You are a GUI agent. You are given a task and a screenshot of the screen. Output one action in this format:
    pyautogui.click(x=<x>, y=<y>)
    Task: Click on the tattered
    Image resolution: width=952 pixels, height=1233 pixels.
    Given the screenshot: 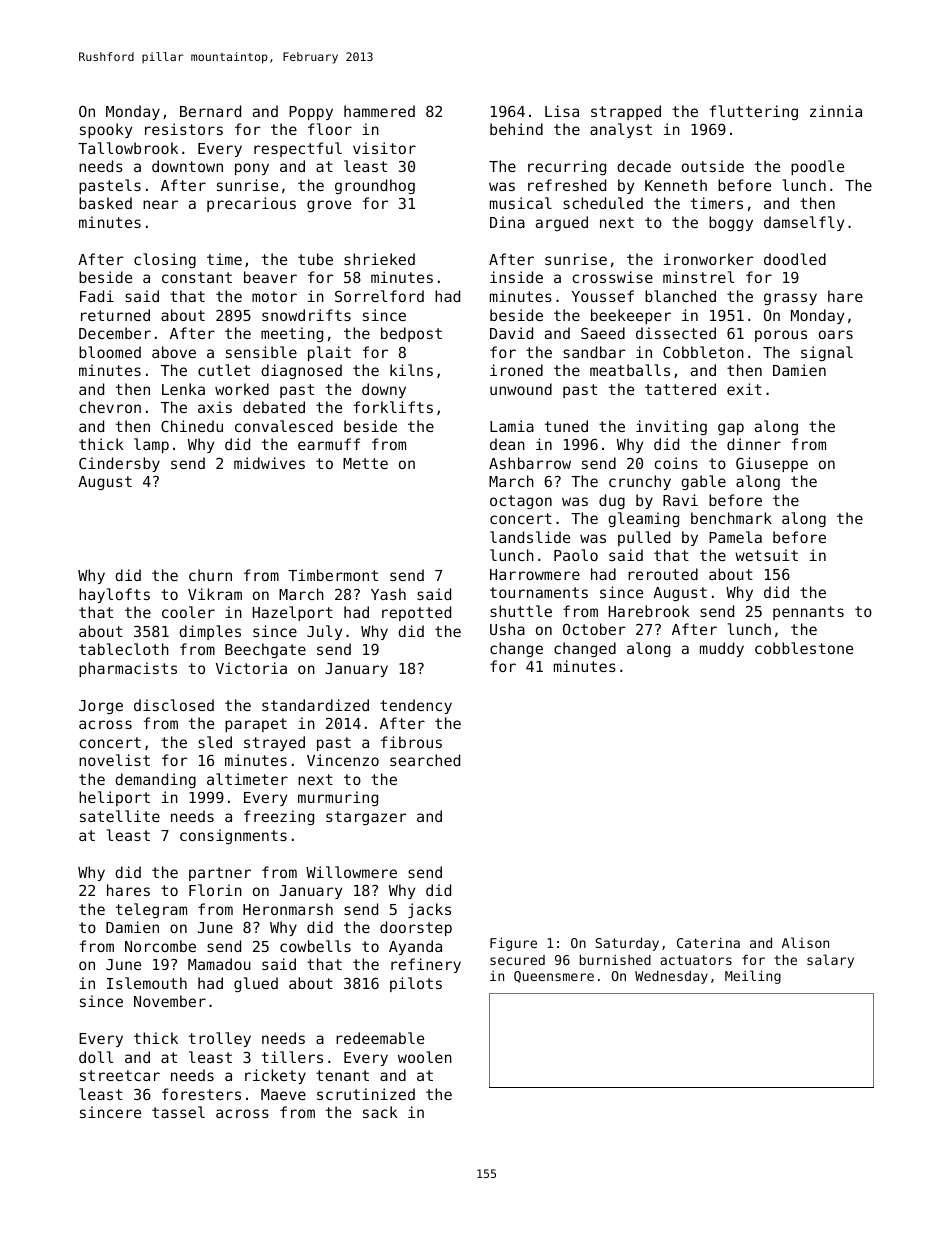 What is the action you would take?
    pyautogui.click(x=680, y=389)
